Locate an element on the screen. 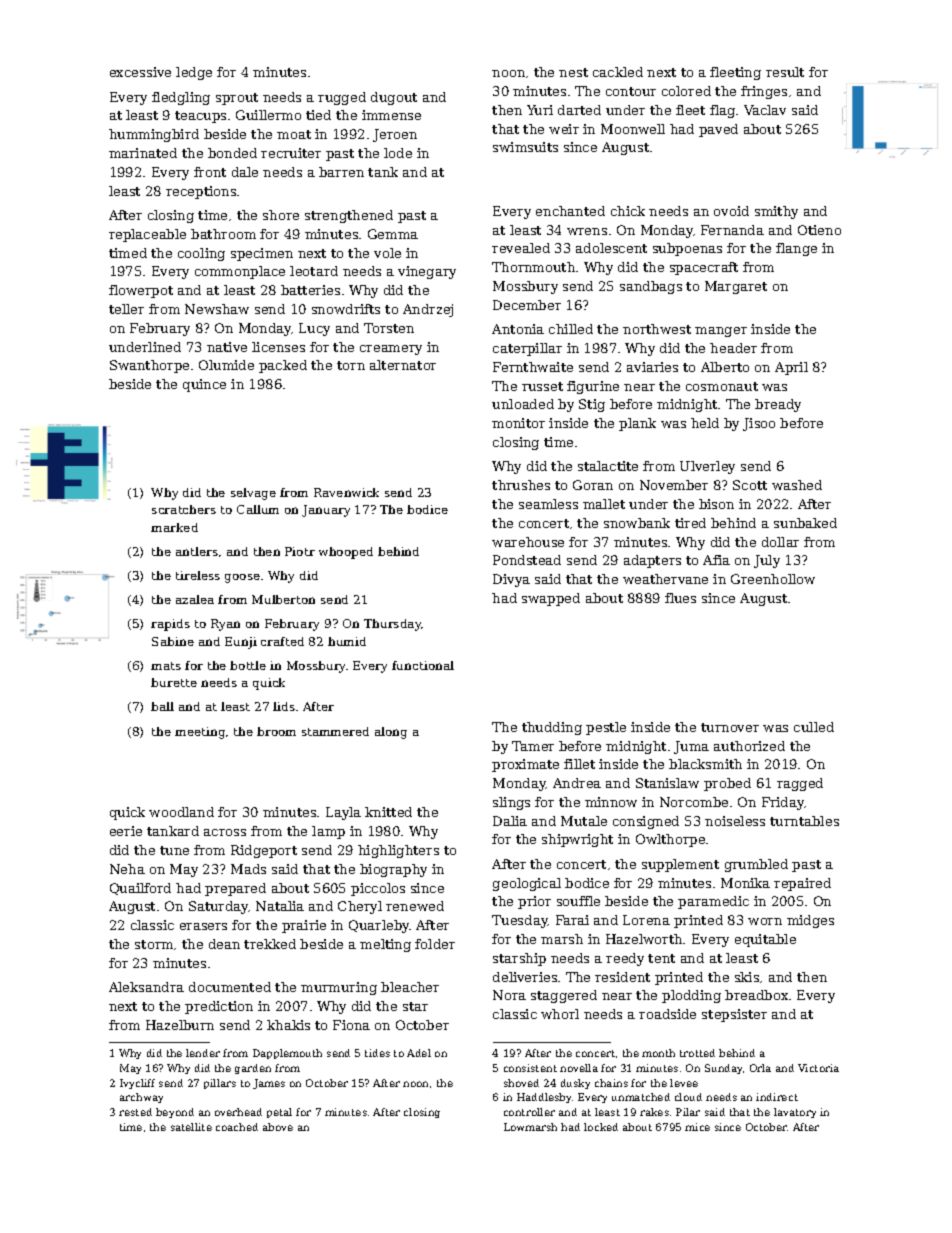  rugged is located at coordinates (342, 98).
